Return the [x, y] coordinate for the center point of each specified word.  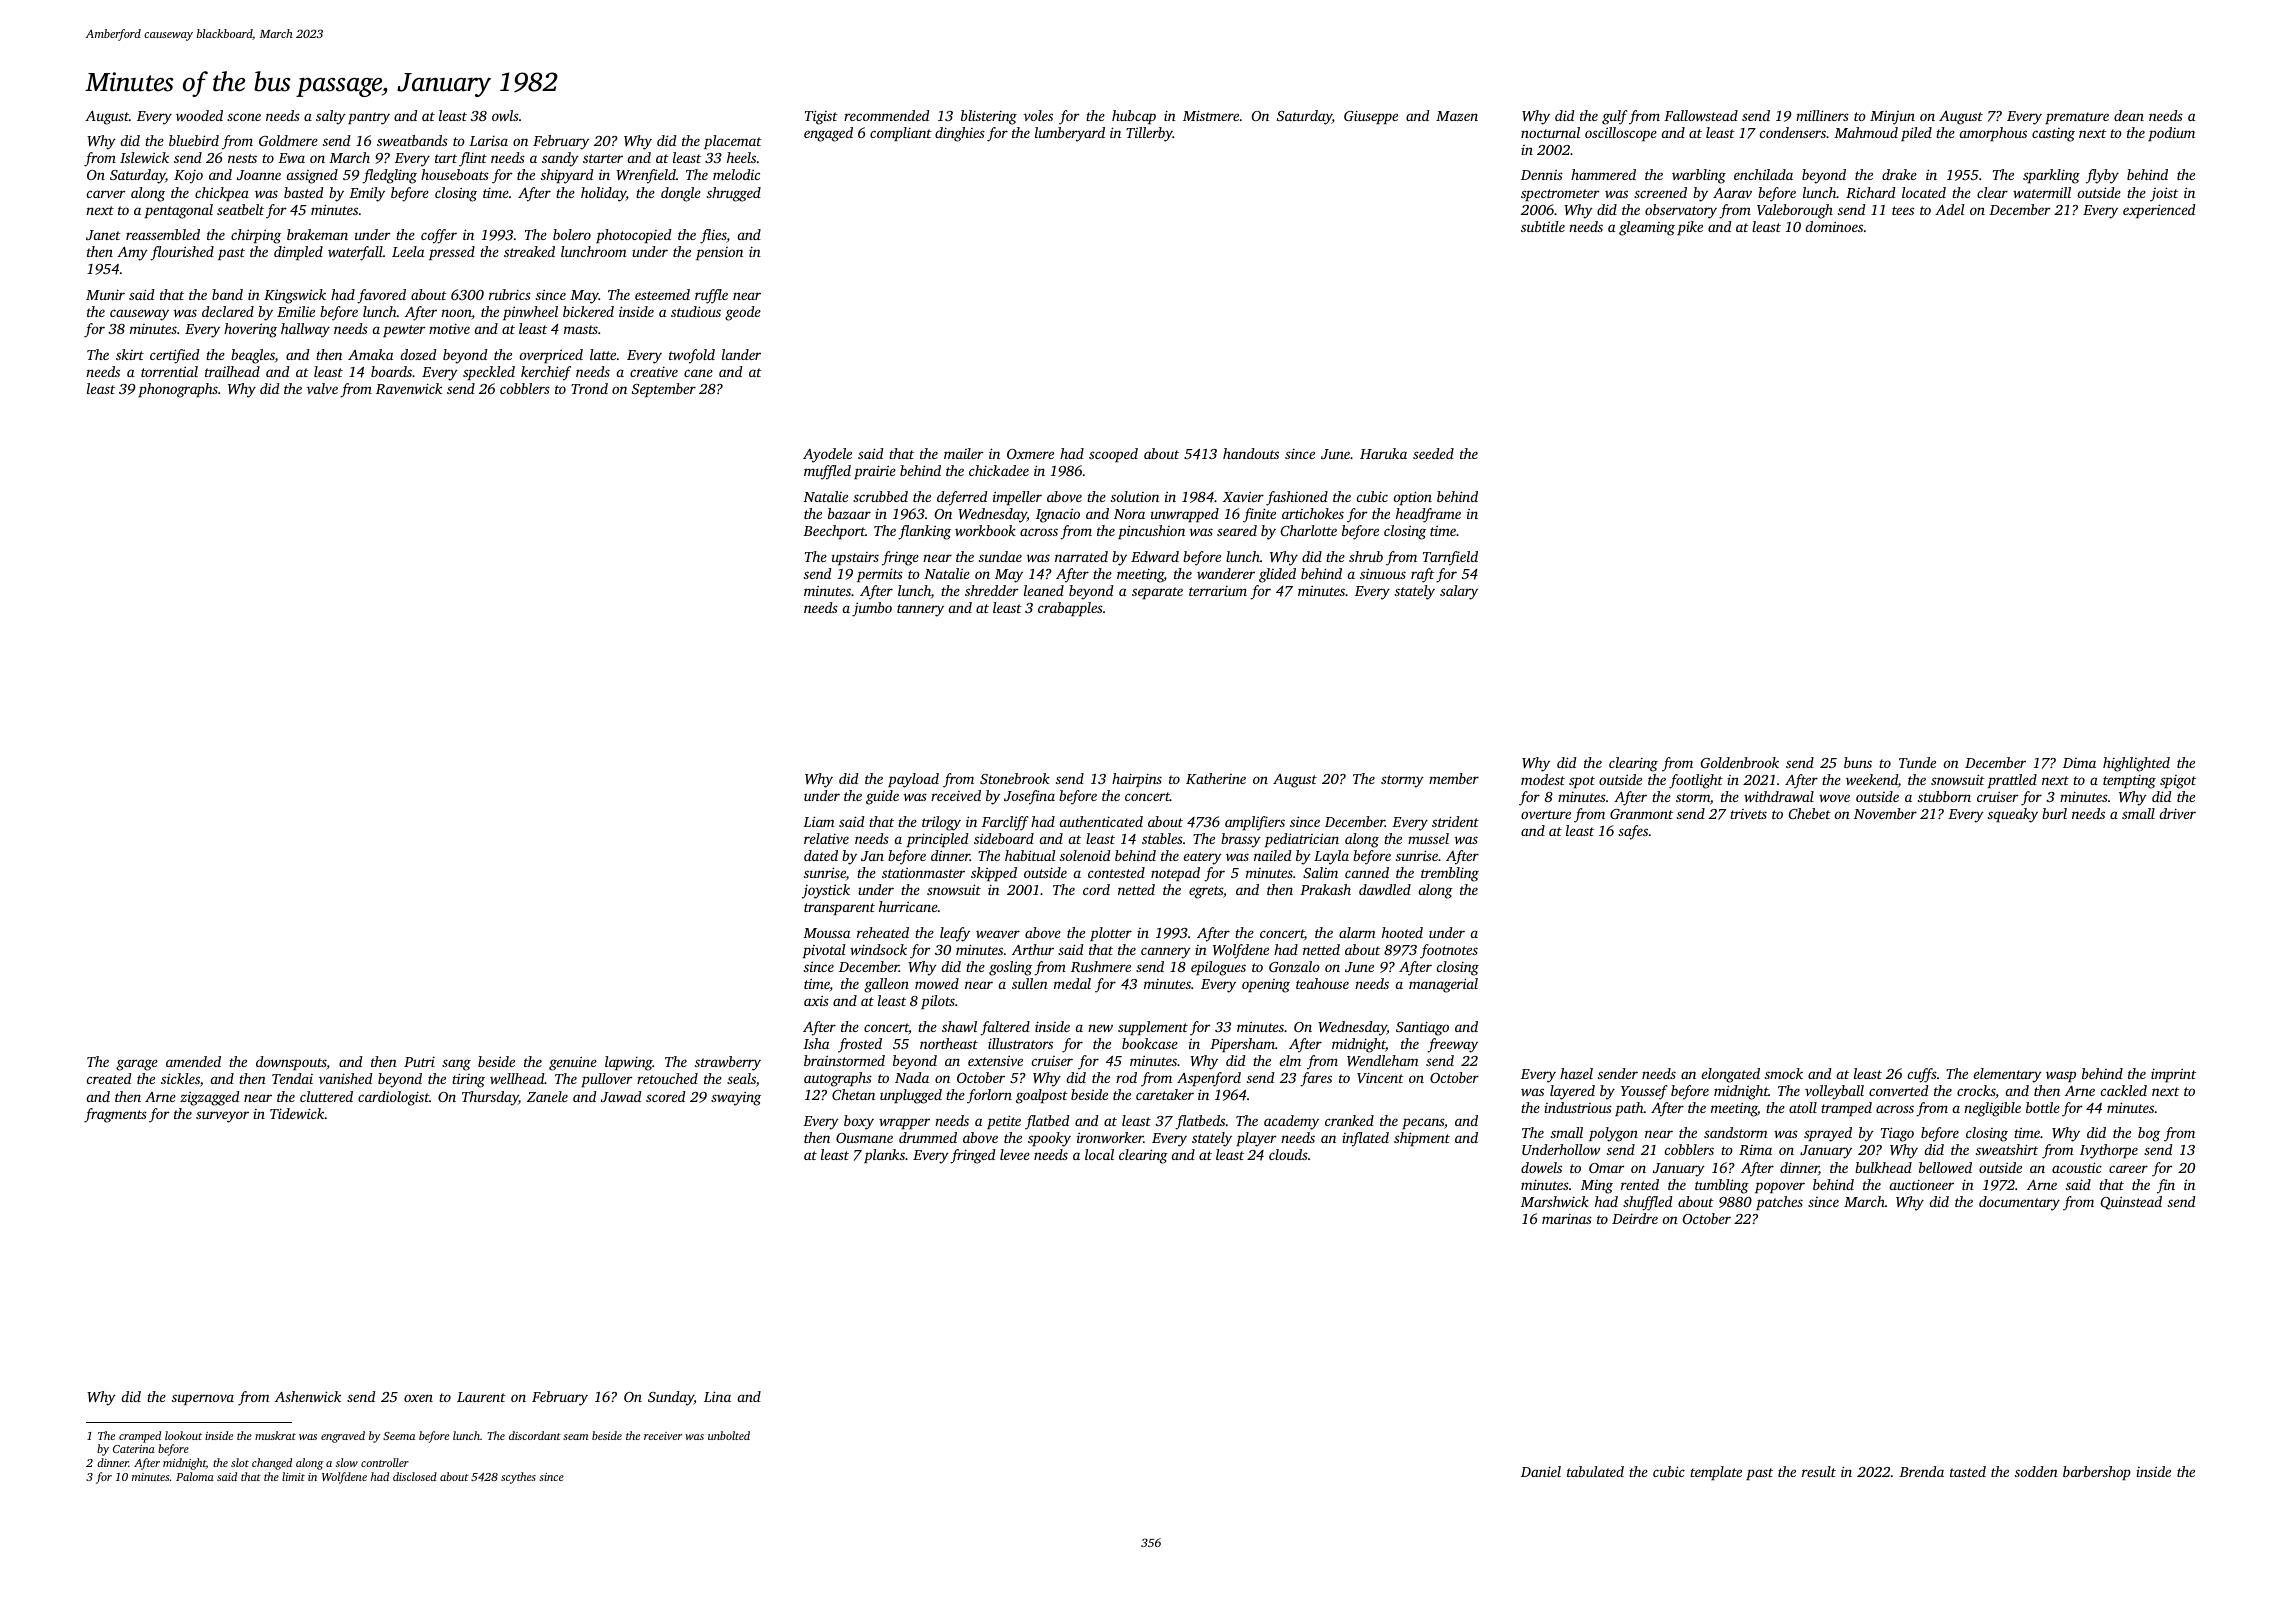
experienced [2159, 211]
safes [1633, 832]
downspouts [291, 1063]
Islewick [144, 157]
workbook [985, 530]
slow [347, 1462]
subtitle [1543, 226]
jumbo [872, 609]
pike [1690, 228]
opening [1266, 986]
